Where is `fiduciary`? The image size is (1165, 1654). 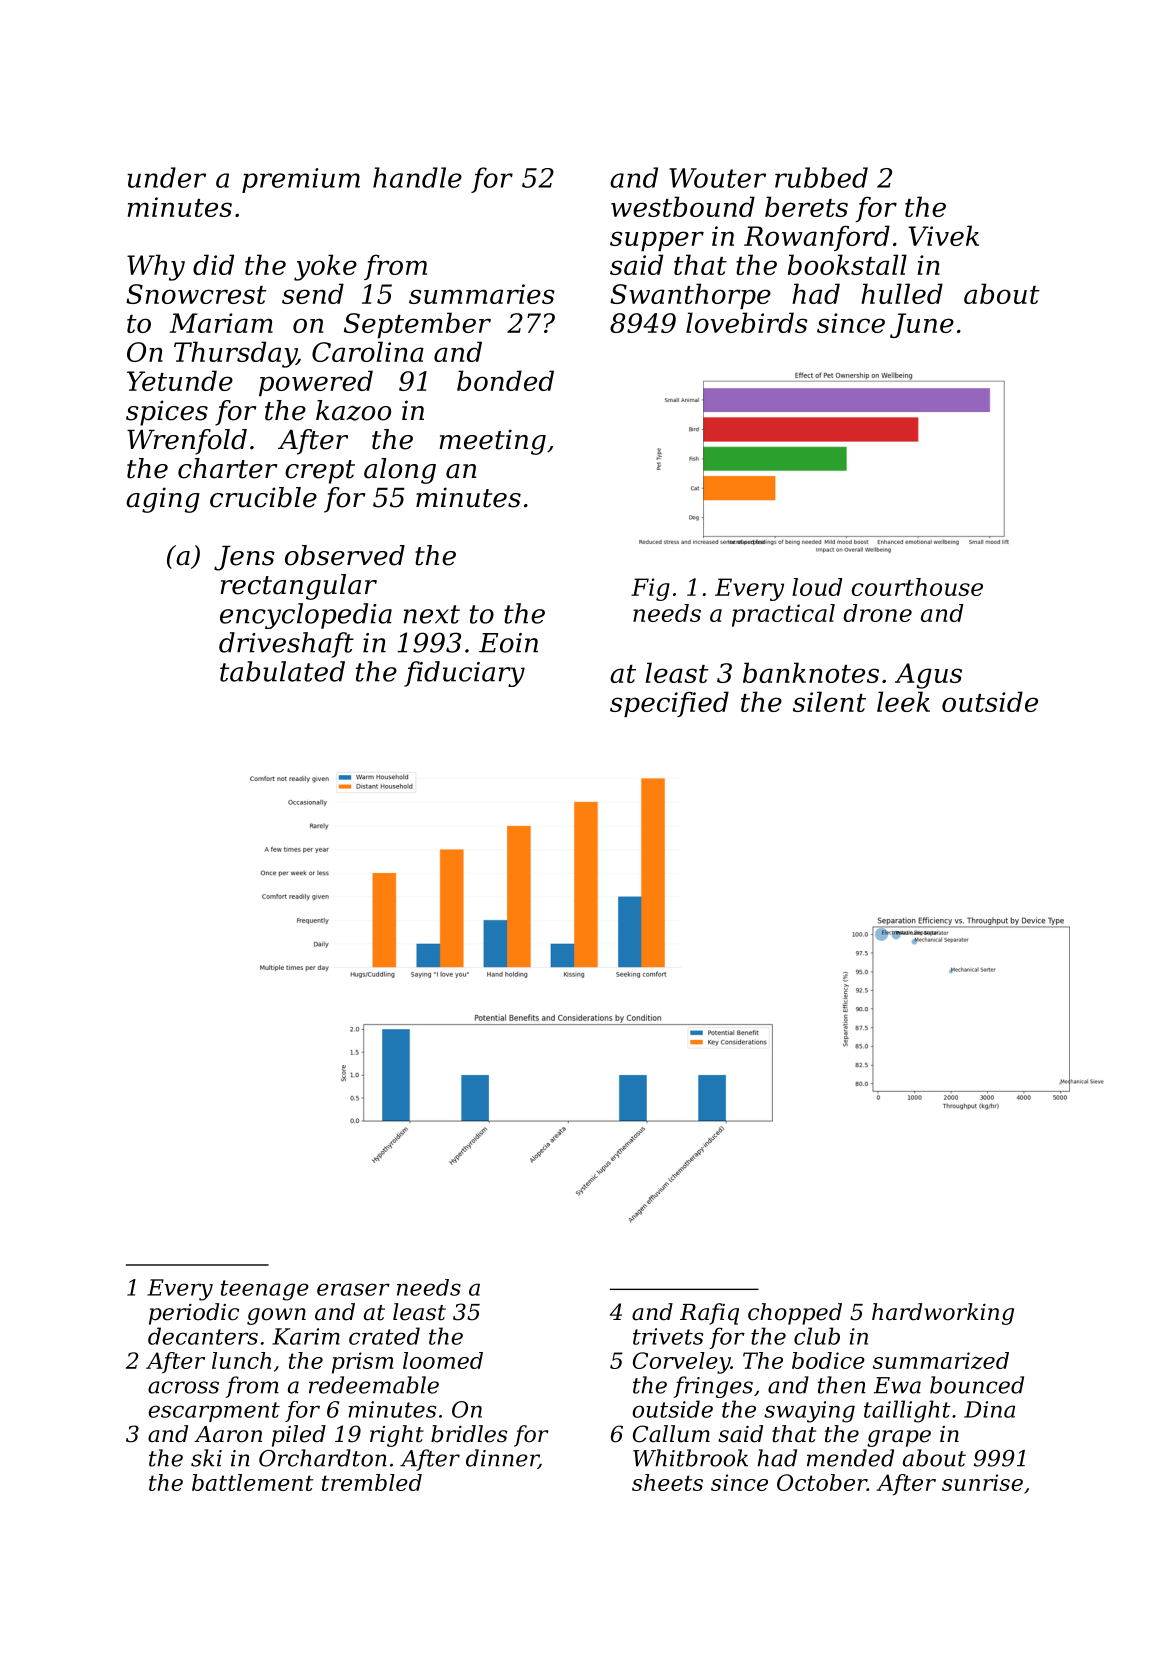 fiduciary is located at coordinates (464, 674).
